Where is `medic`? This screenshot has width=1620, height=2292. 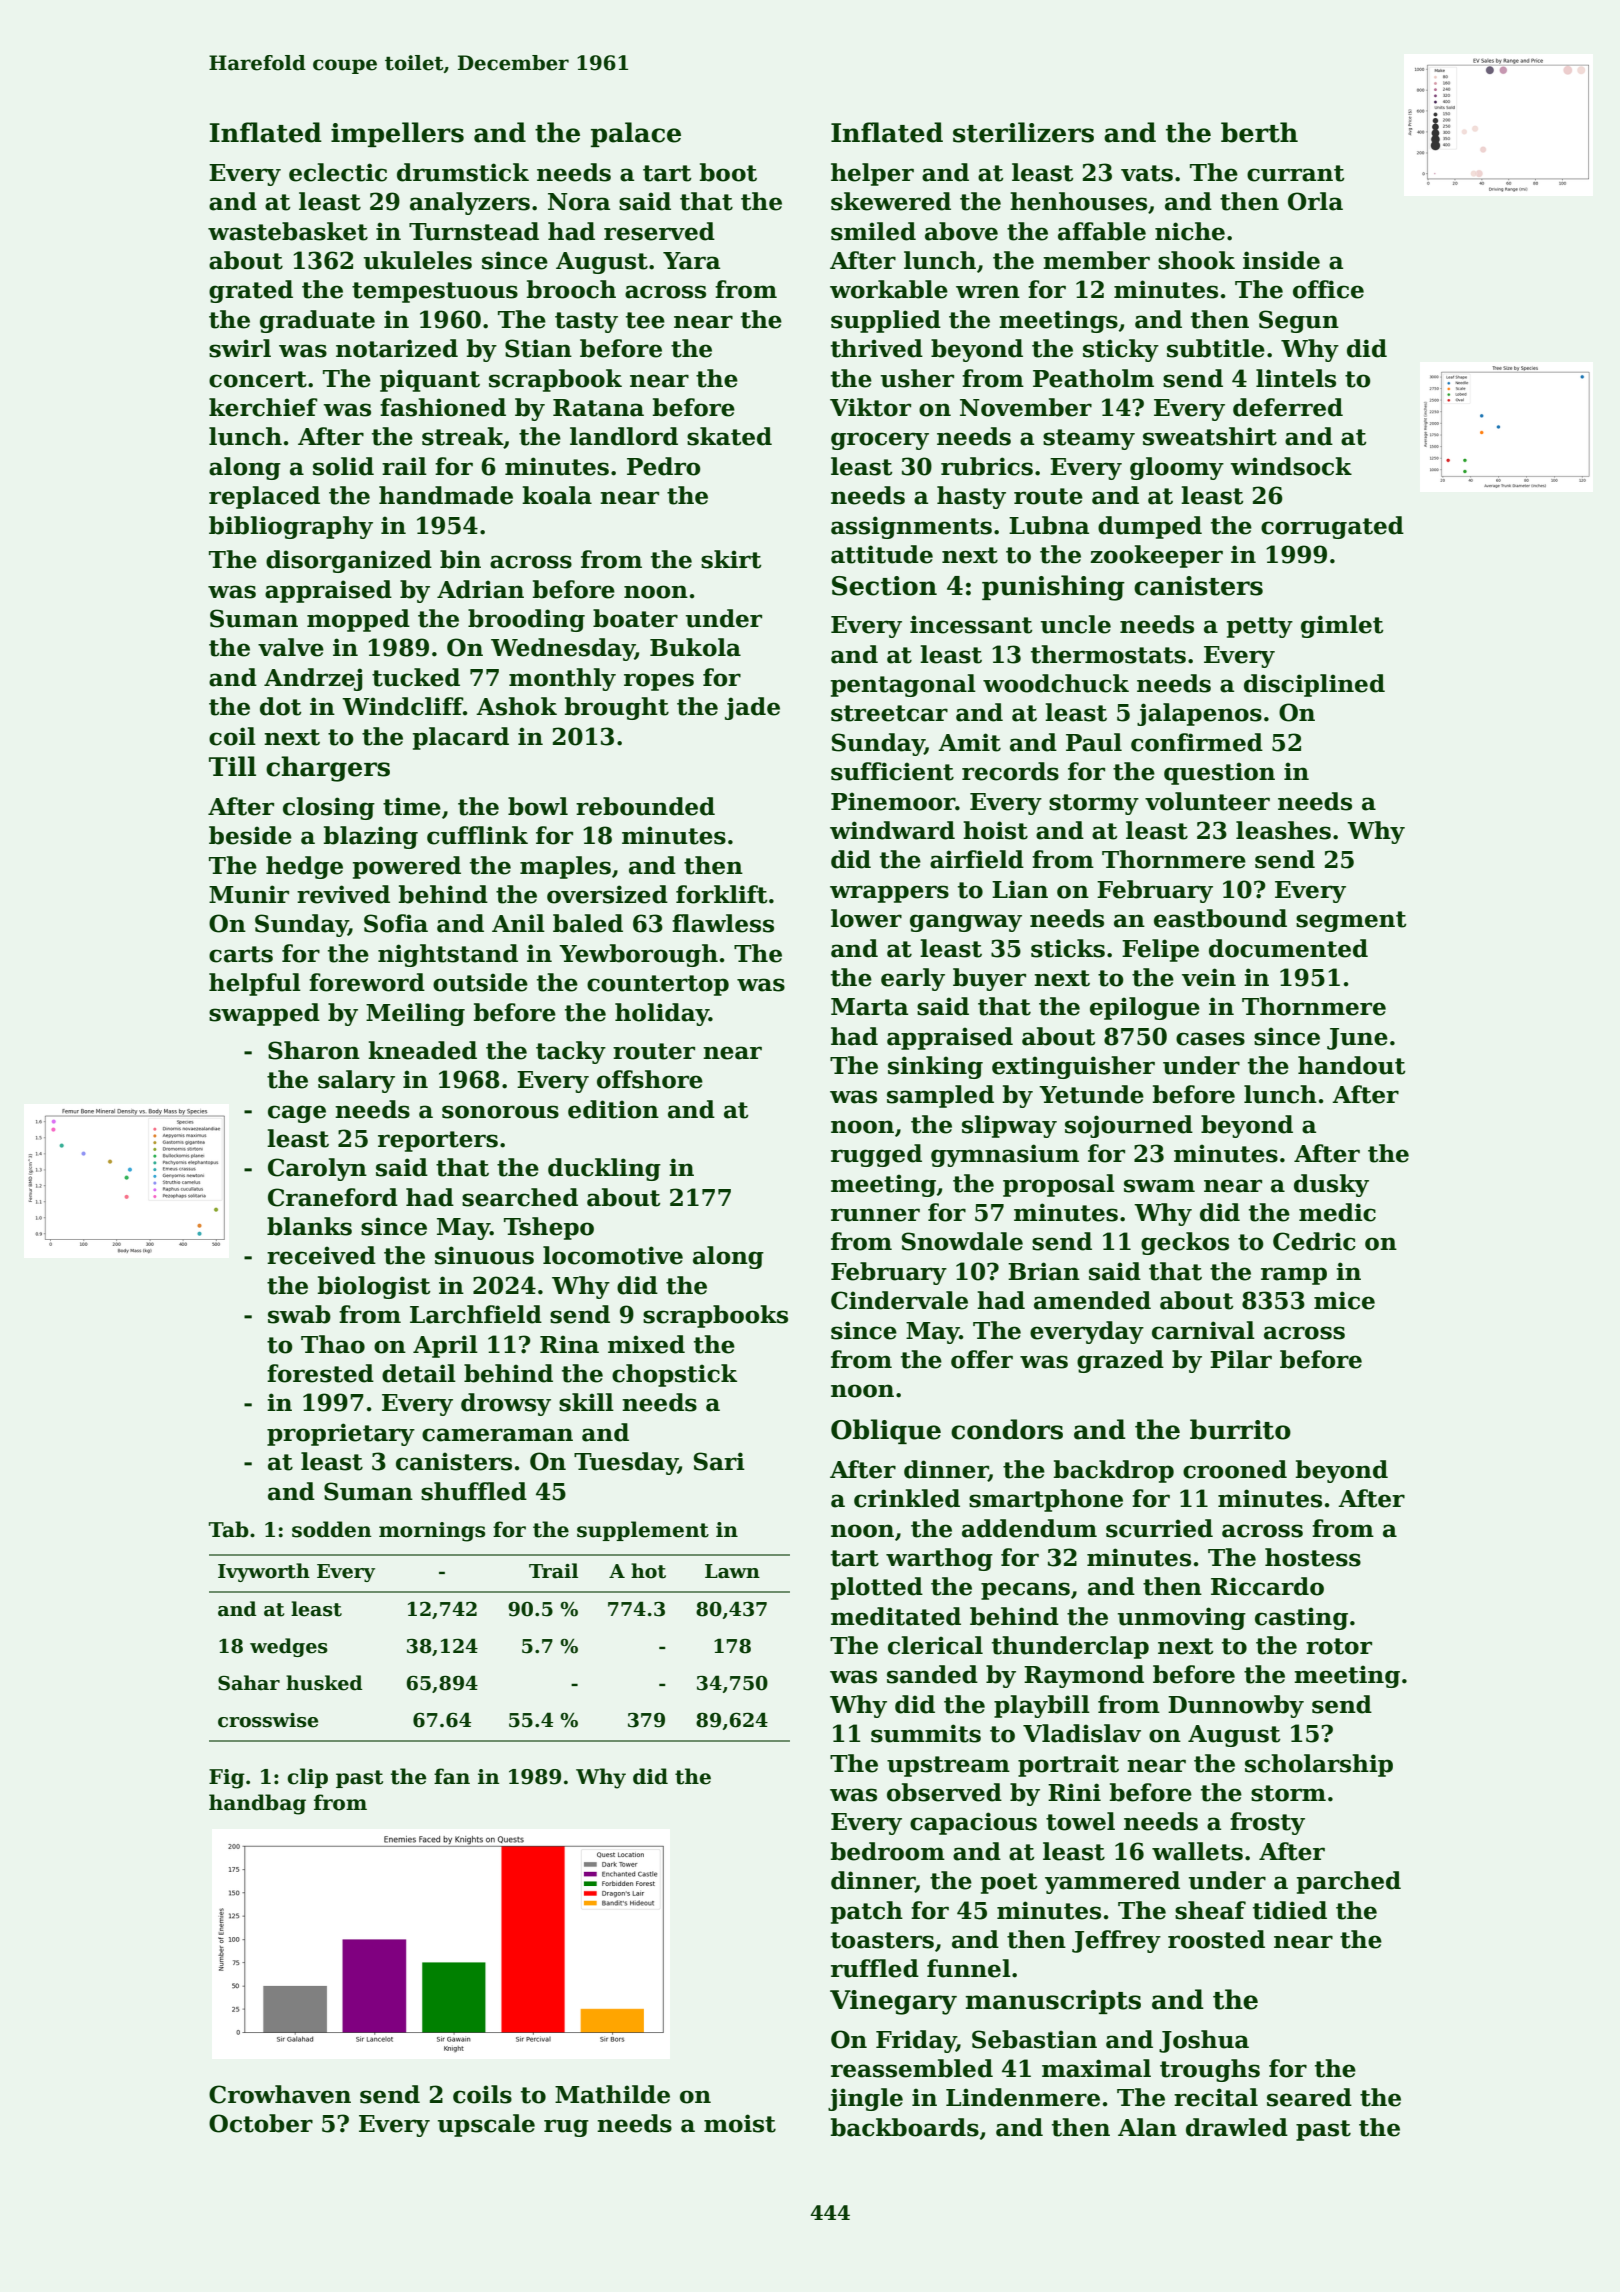 medic is located at coordinates (1337, 1212).
